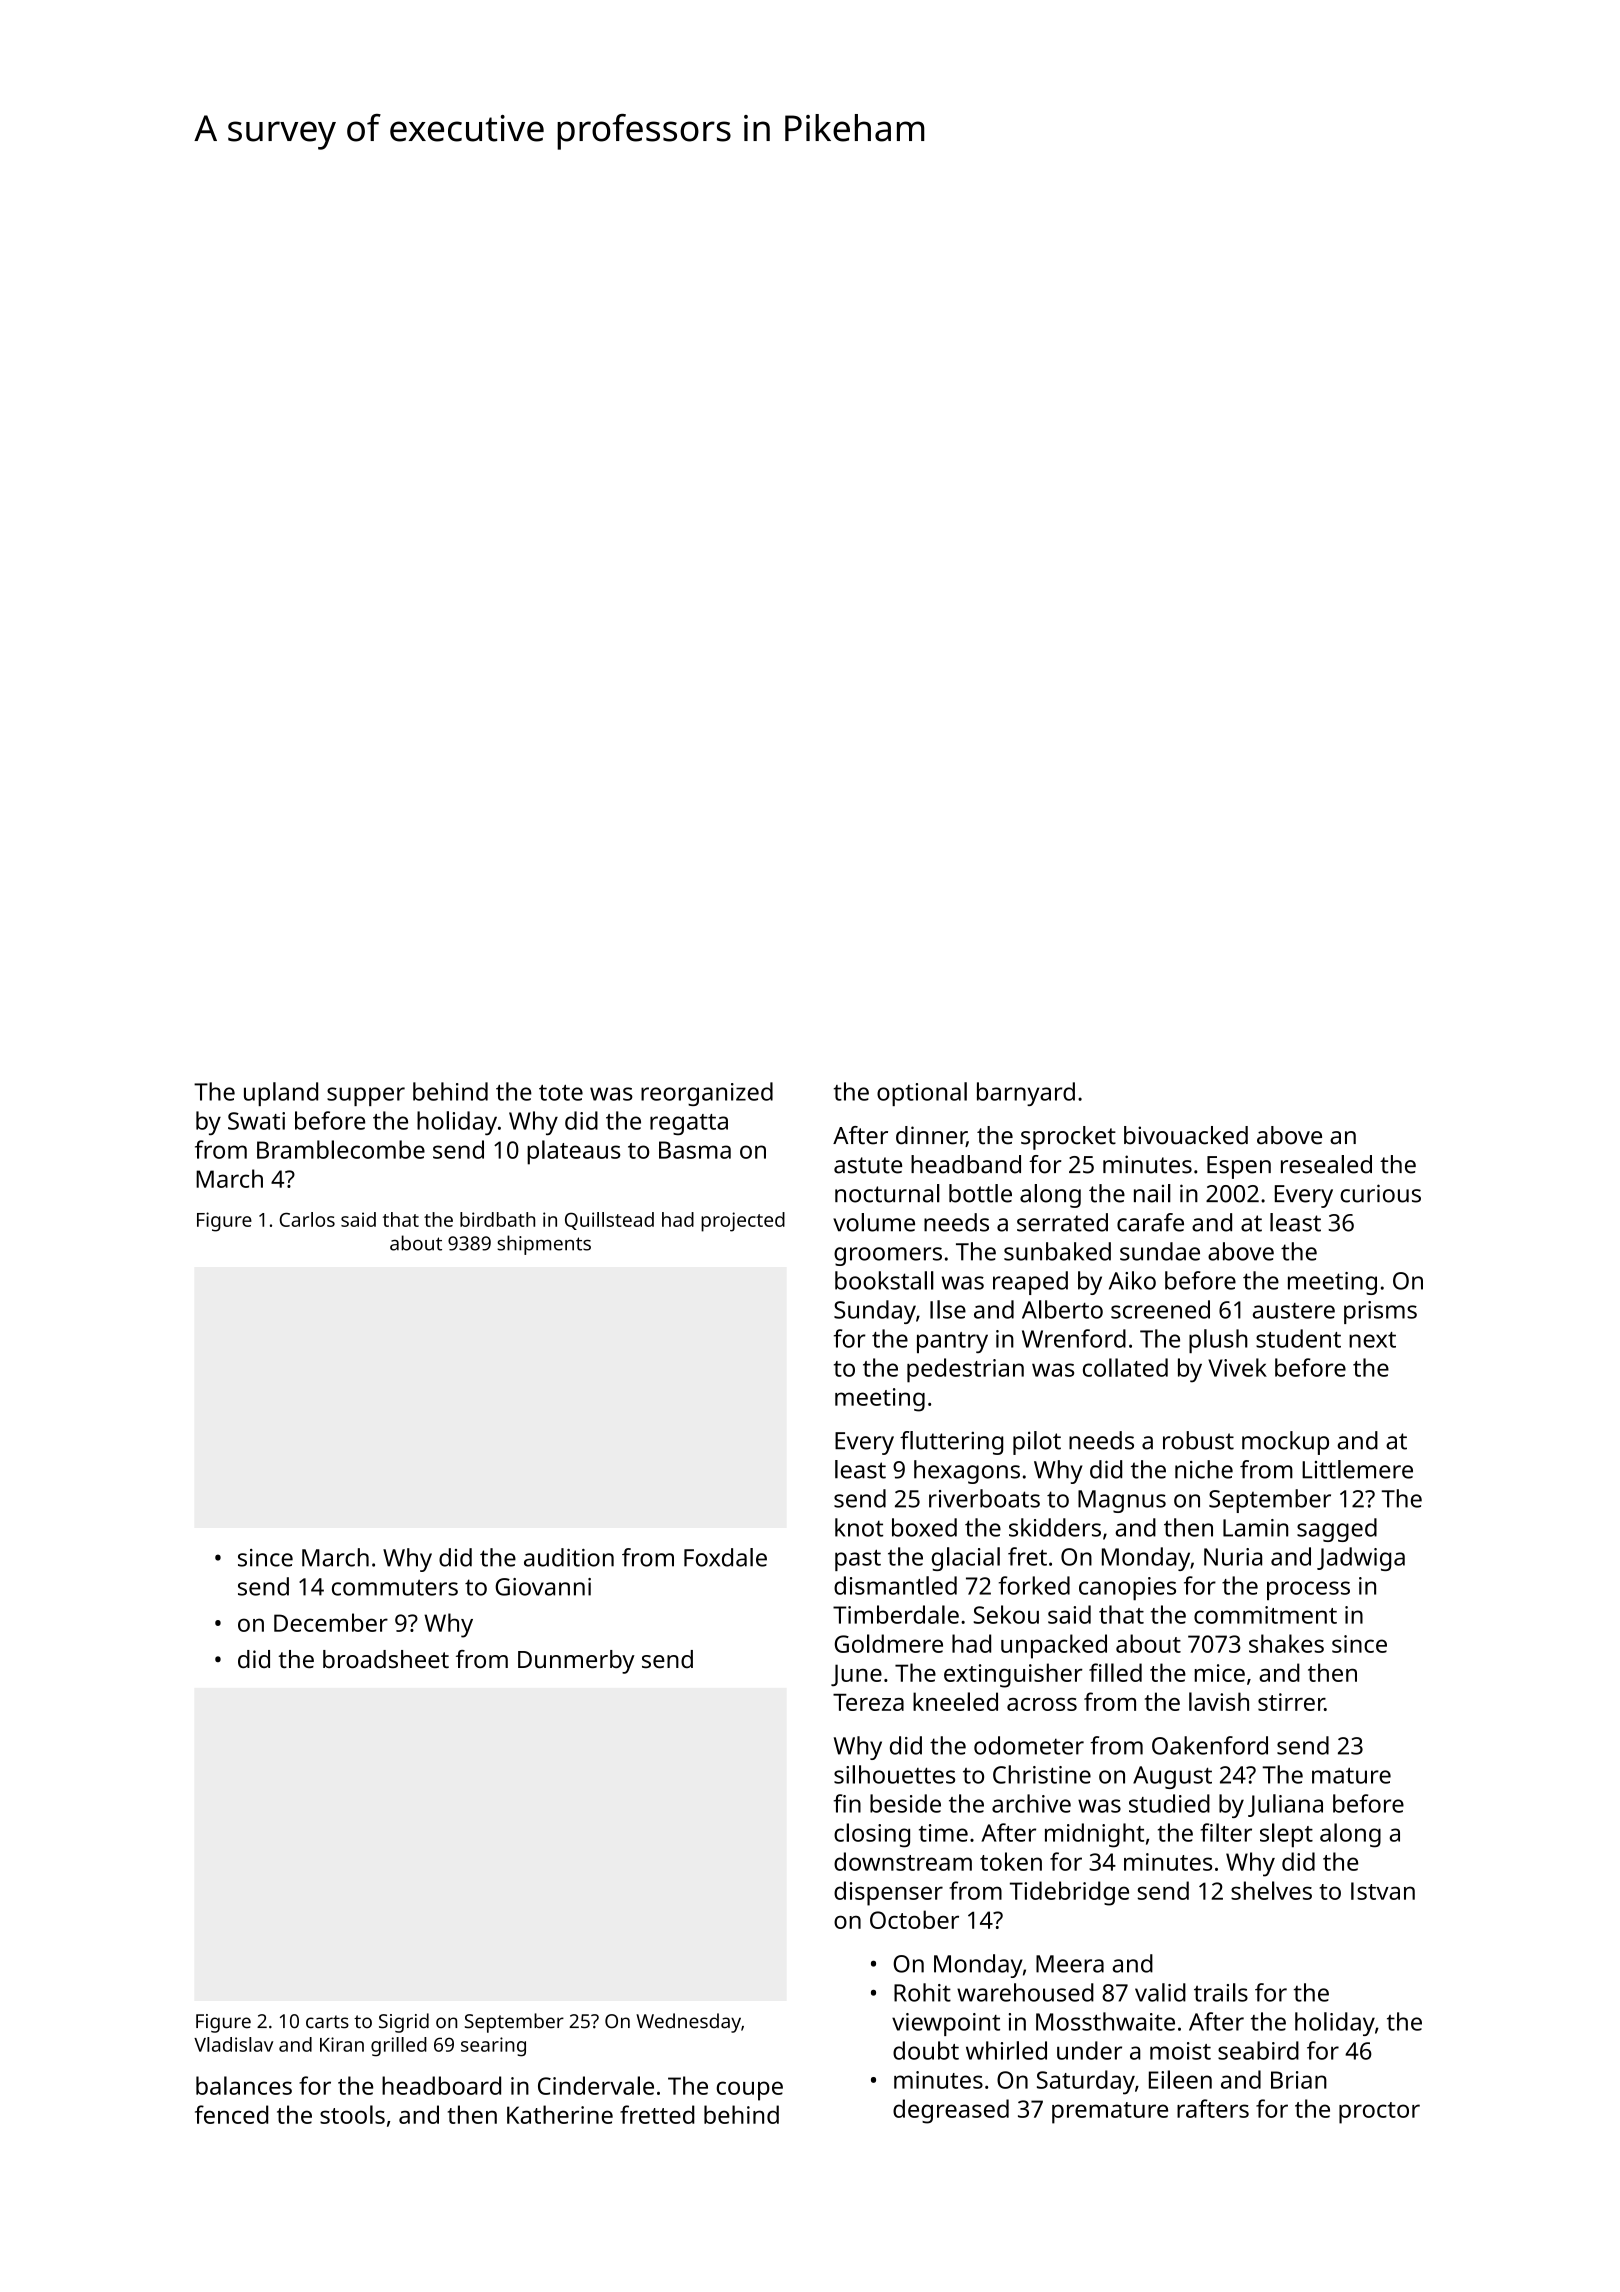 The height and width of the image is (2292, 1620). I want to click on broadsheet, so click(386, 1659).
